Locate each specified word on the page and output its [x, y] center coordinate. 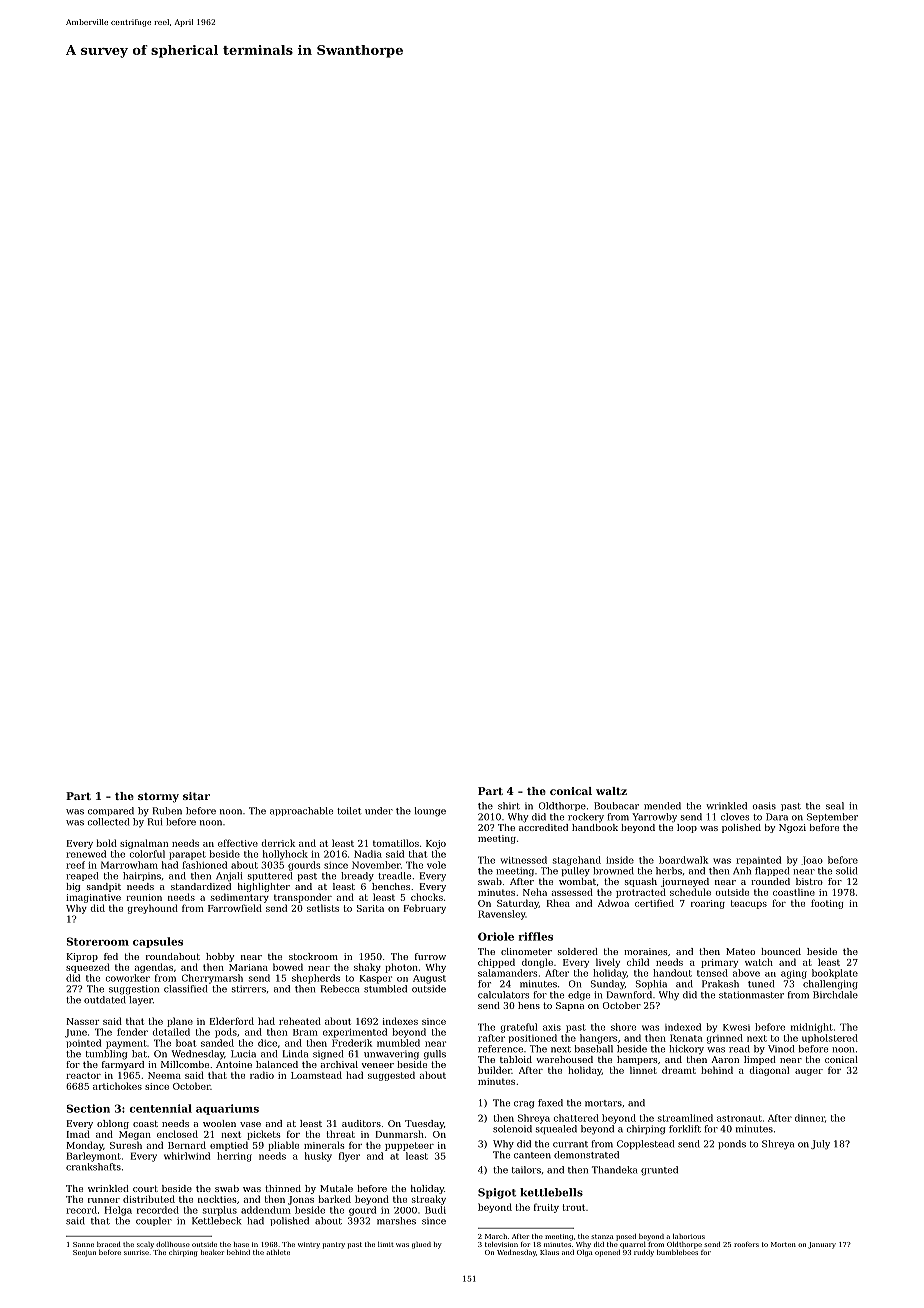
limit [386, 1244]
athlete [278, 1252]
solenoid [512, 1129]
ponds [732, 1144]
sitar [196, 796]
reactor [83, 1075]
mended [662, 806]
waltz [611, 791]
